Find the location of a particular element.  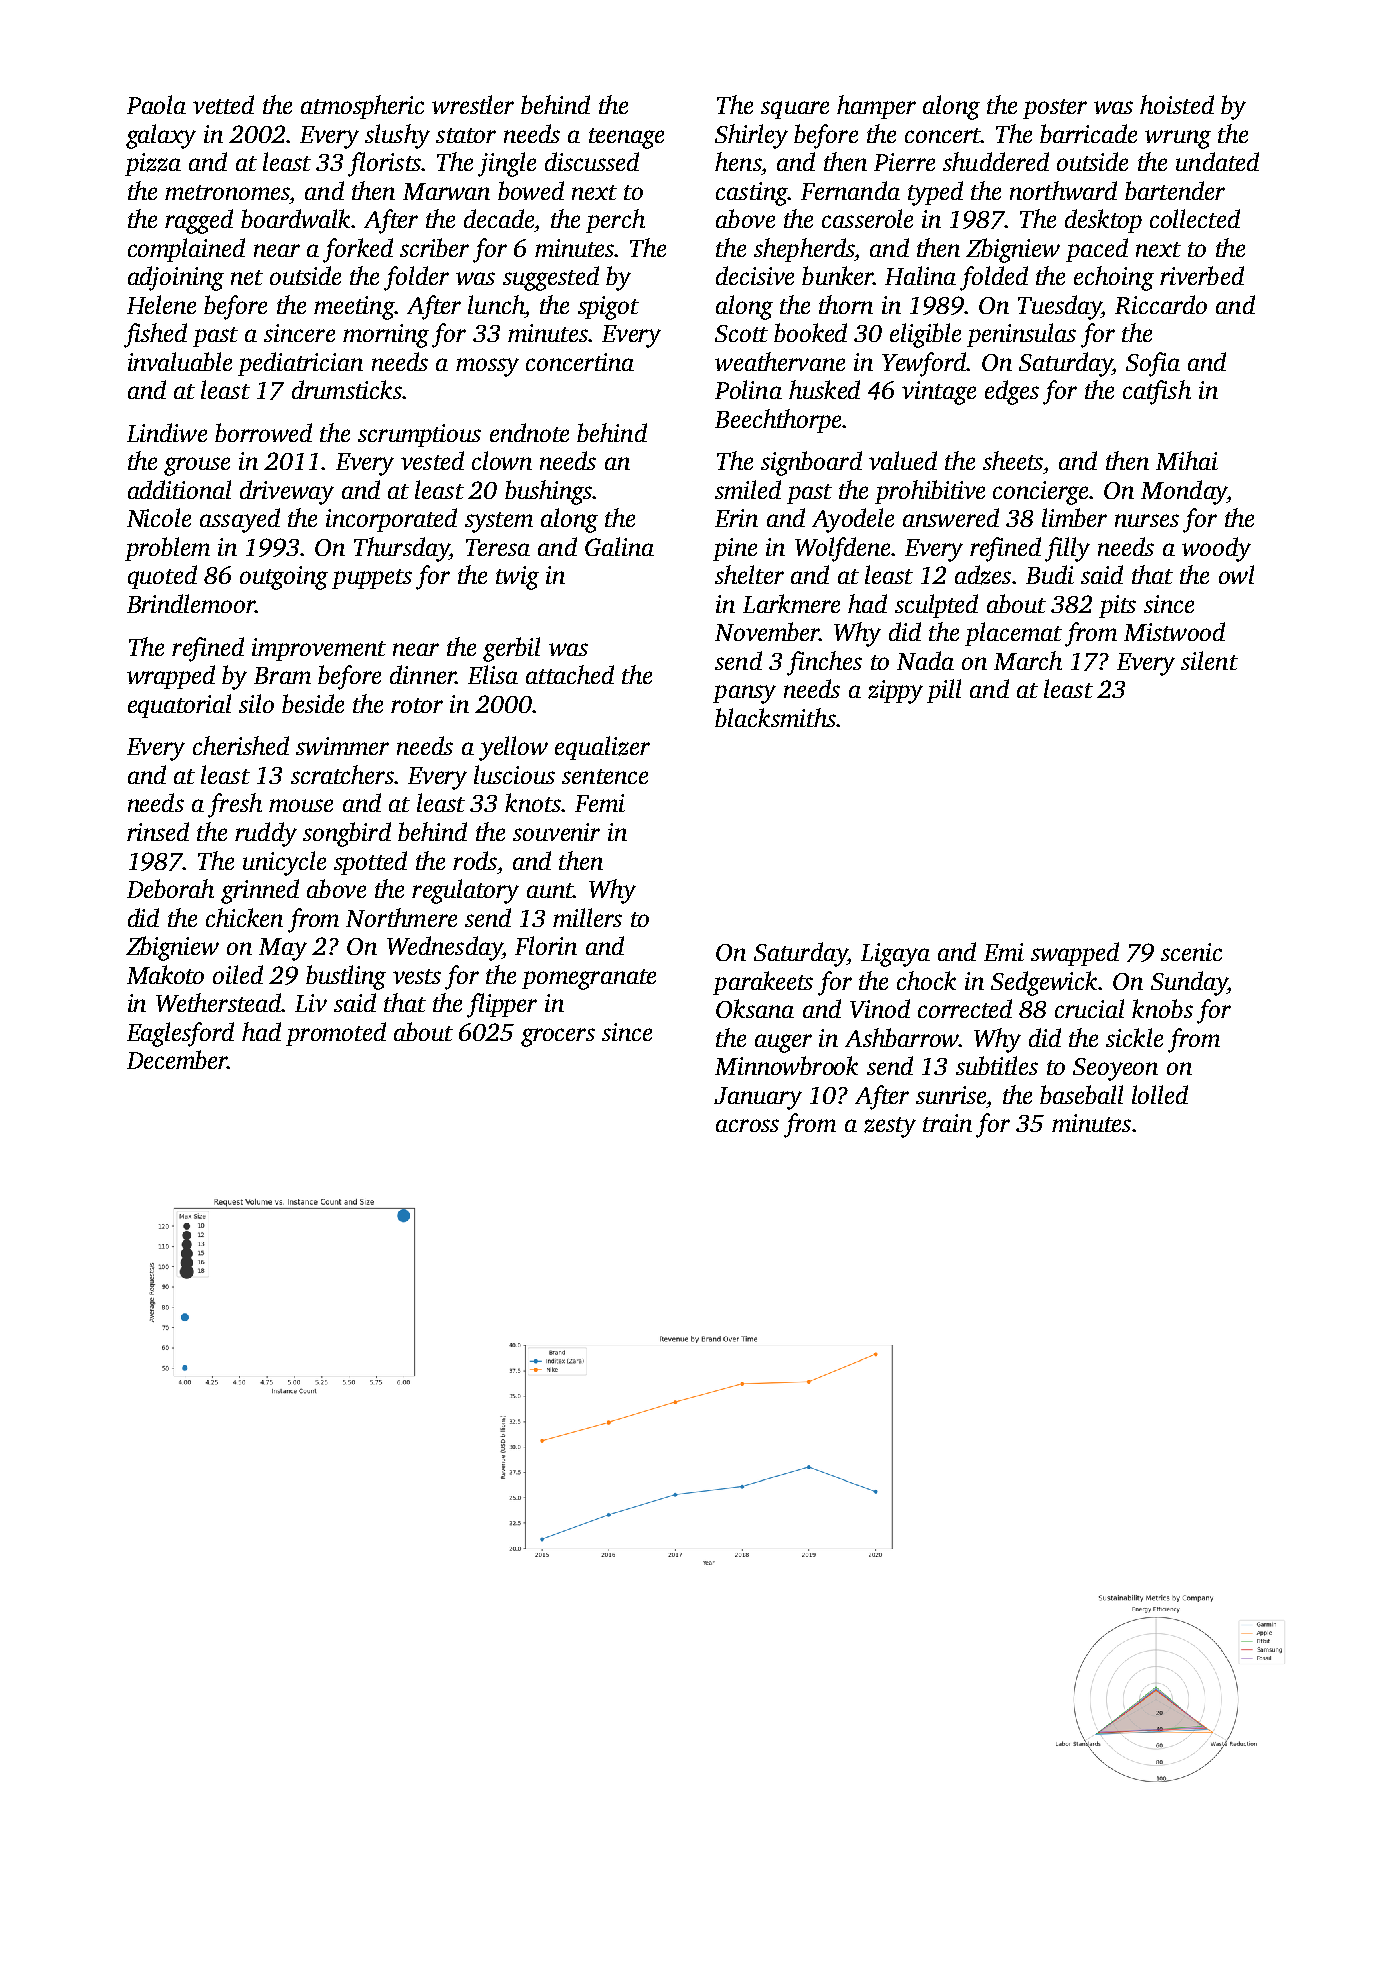

yellow is located at coordinates (513, 748).
